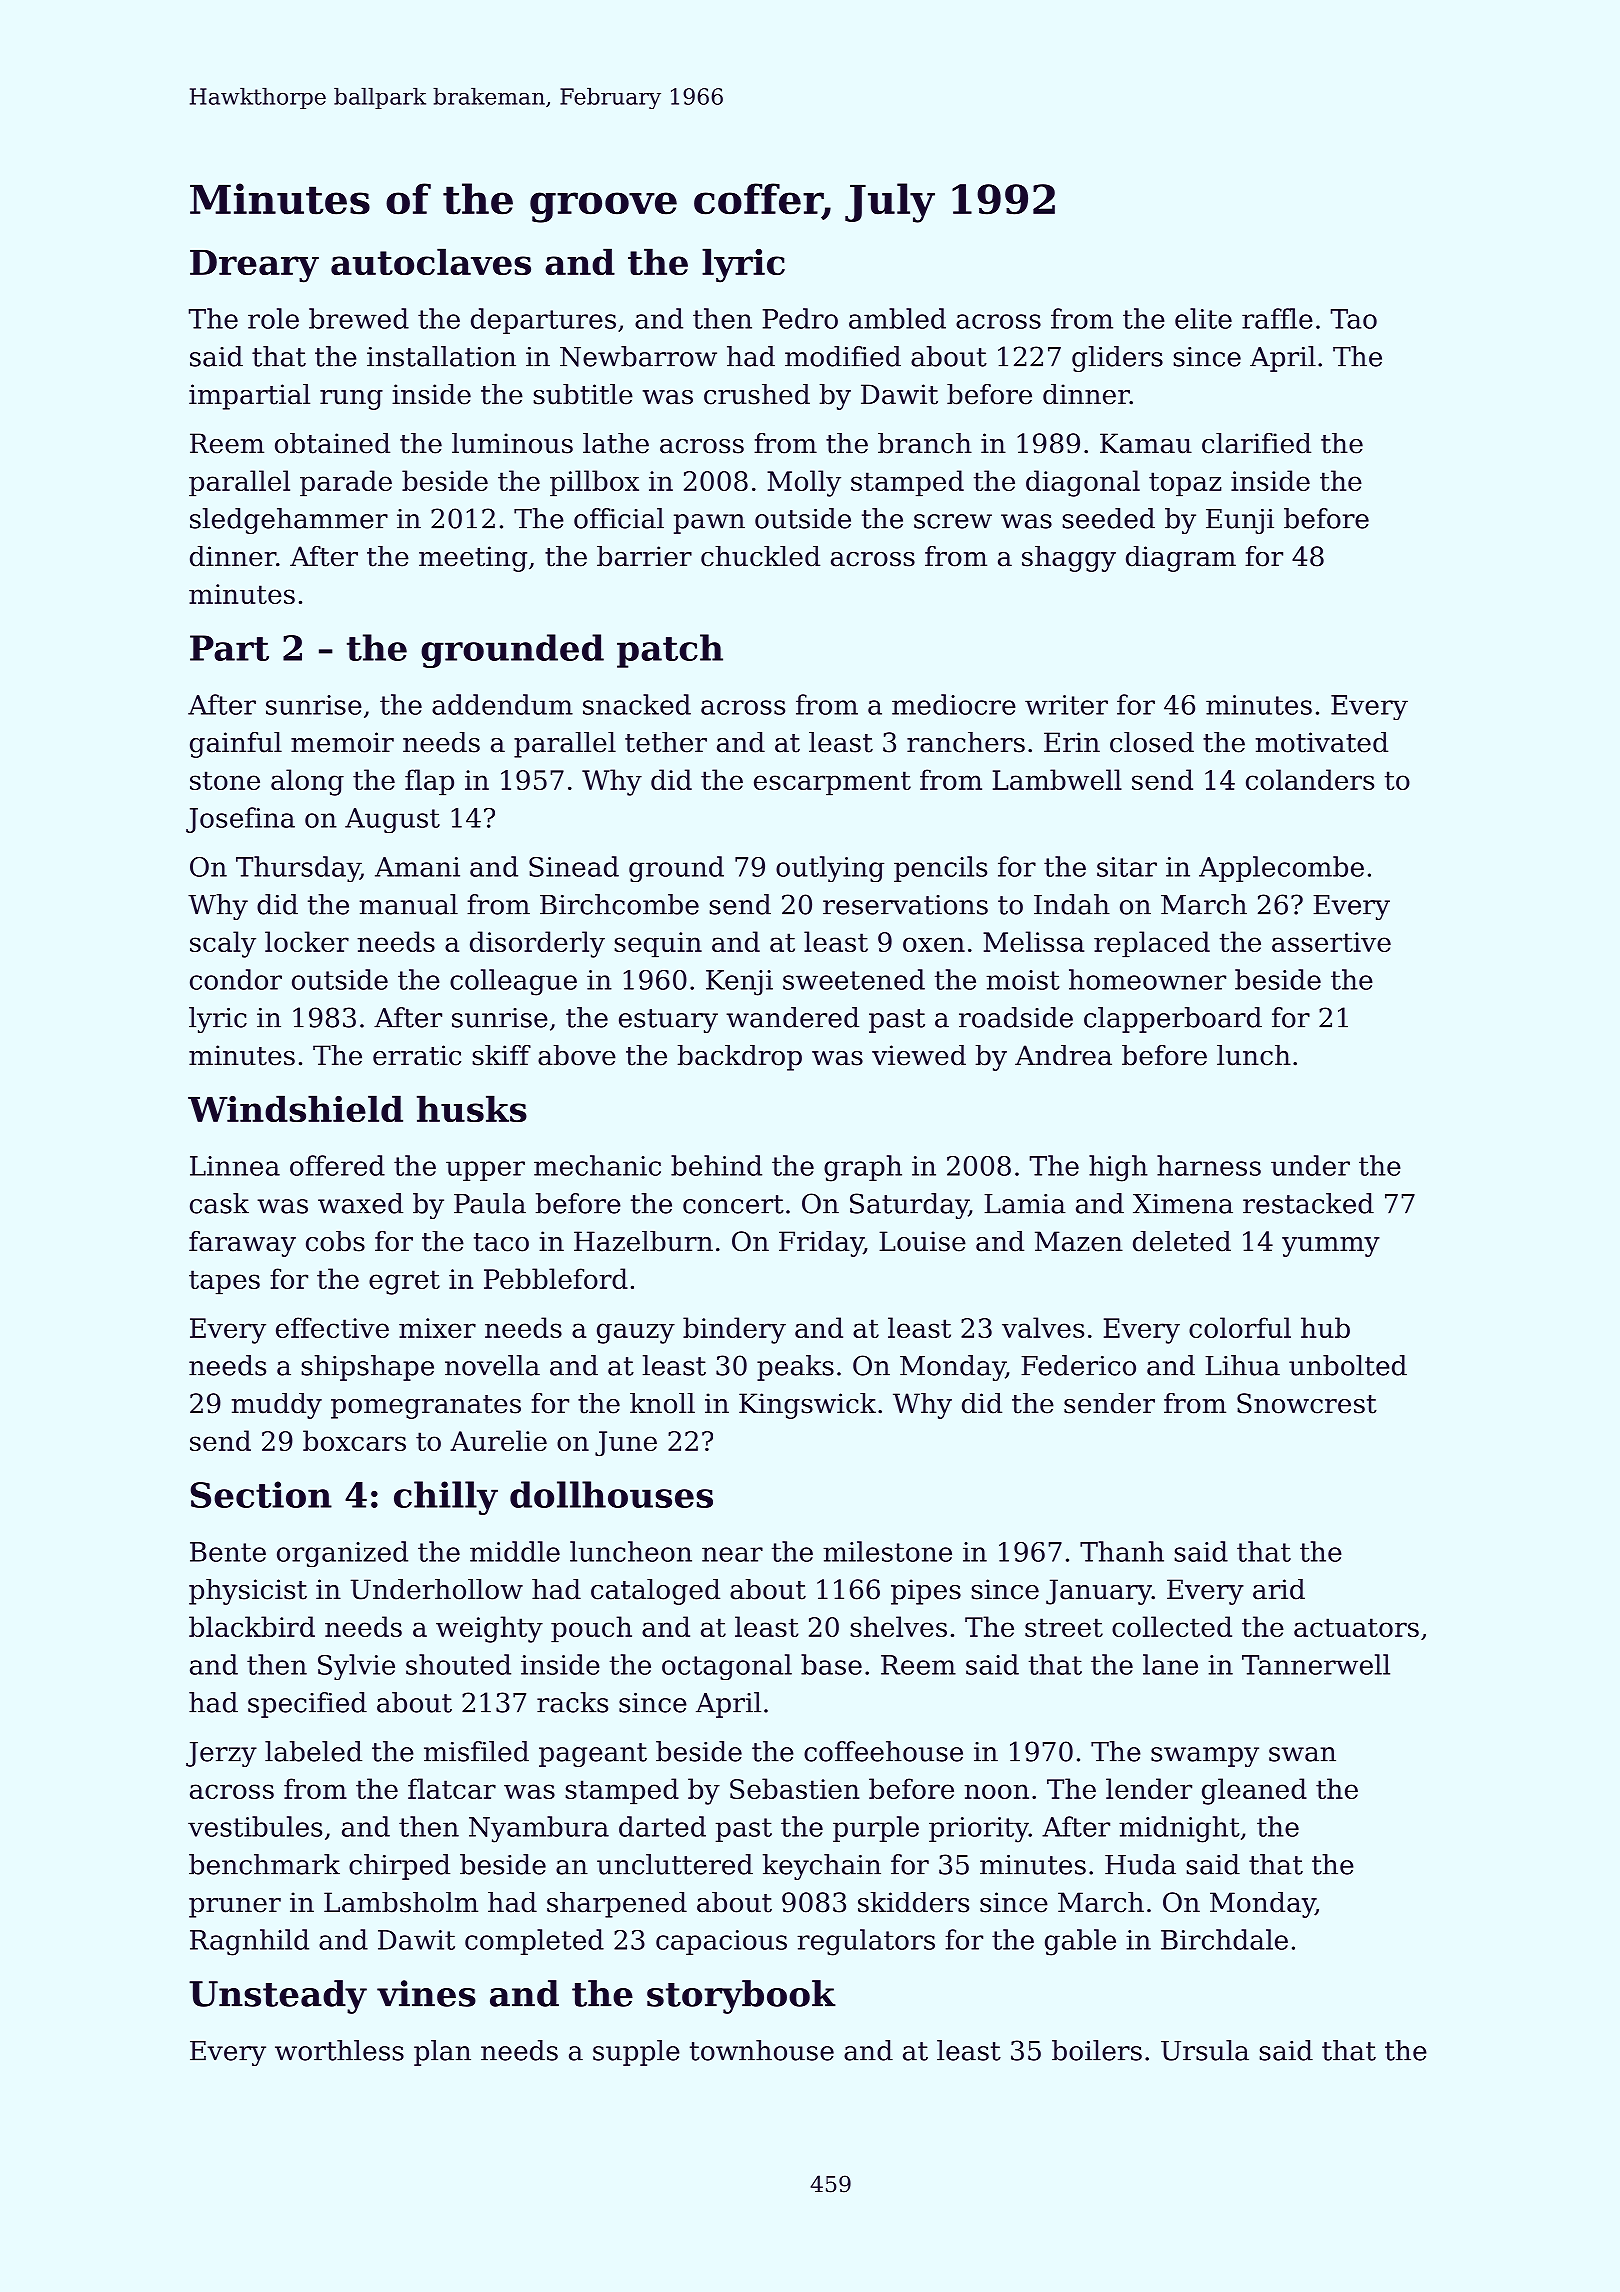  Describe the element at coordinates (261, 1494) in the document. I see `Section` at that location.
